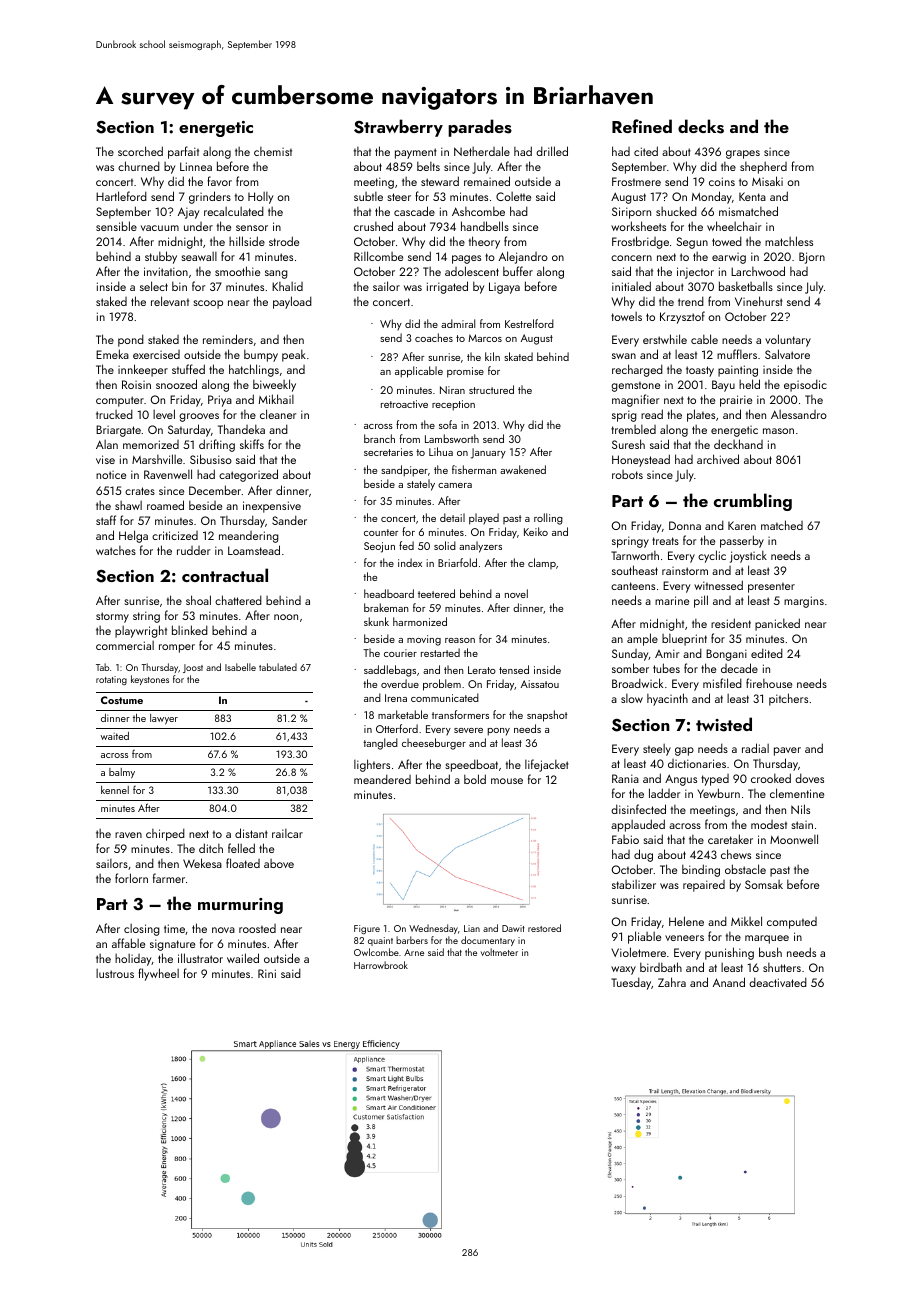  I want to click on Figure, so click(367, 929).
